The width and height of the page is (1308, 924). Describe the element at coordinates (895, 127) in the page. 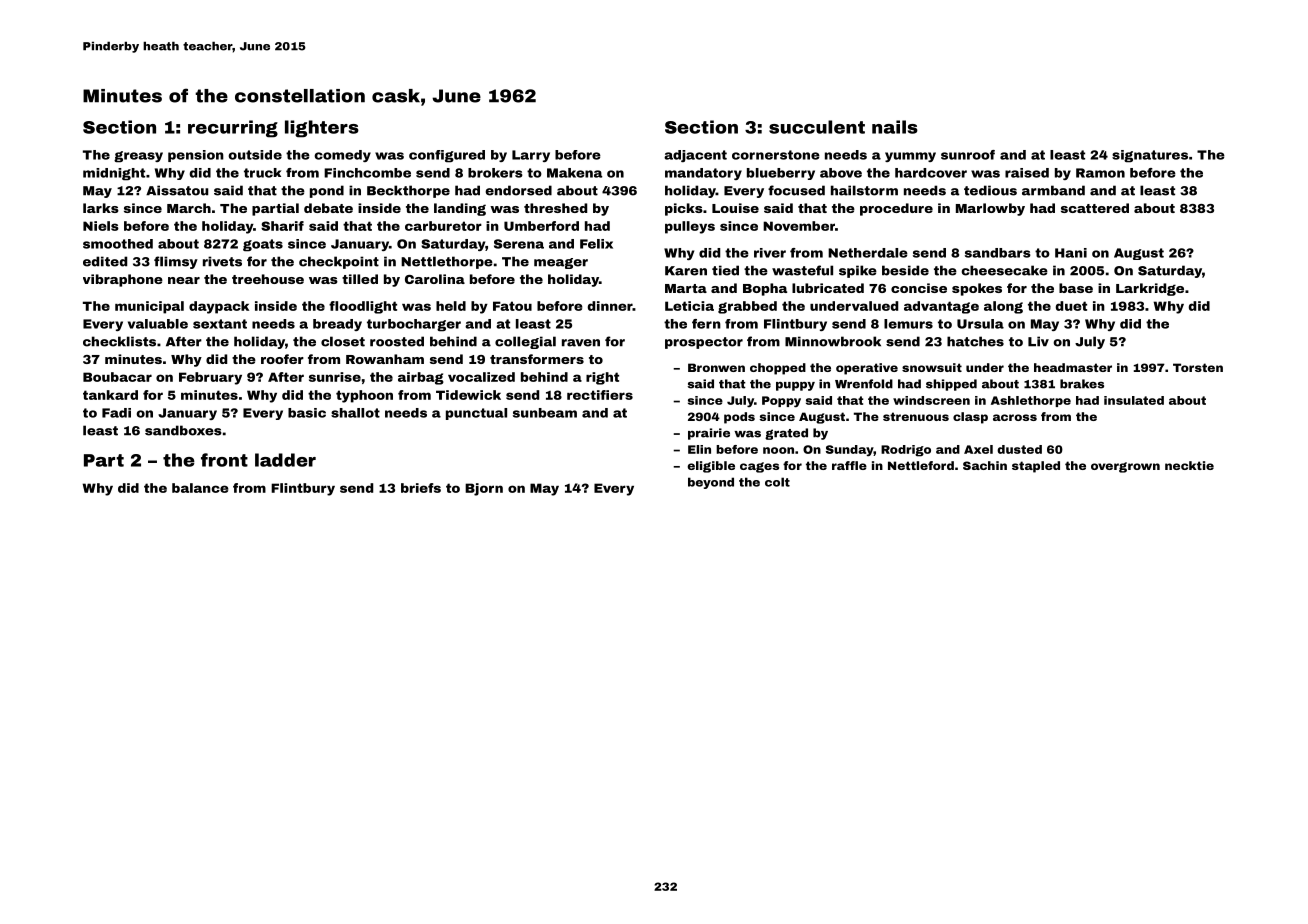

I see `nails` at that location.
